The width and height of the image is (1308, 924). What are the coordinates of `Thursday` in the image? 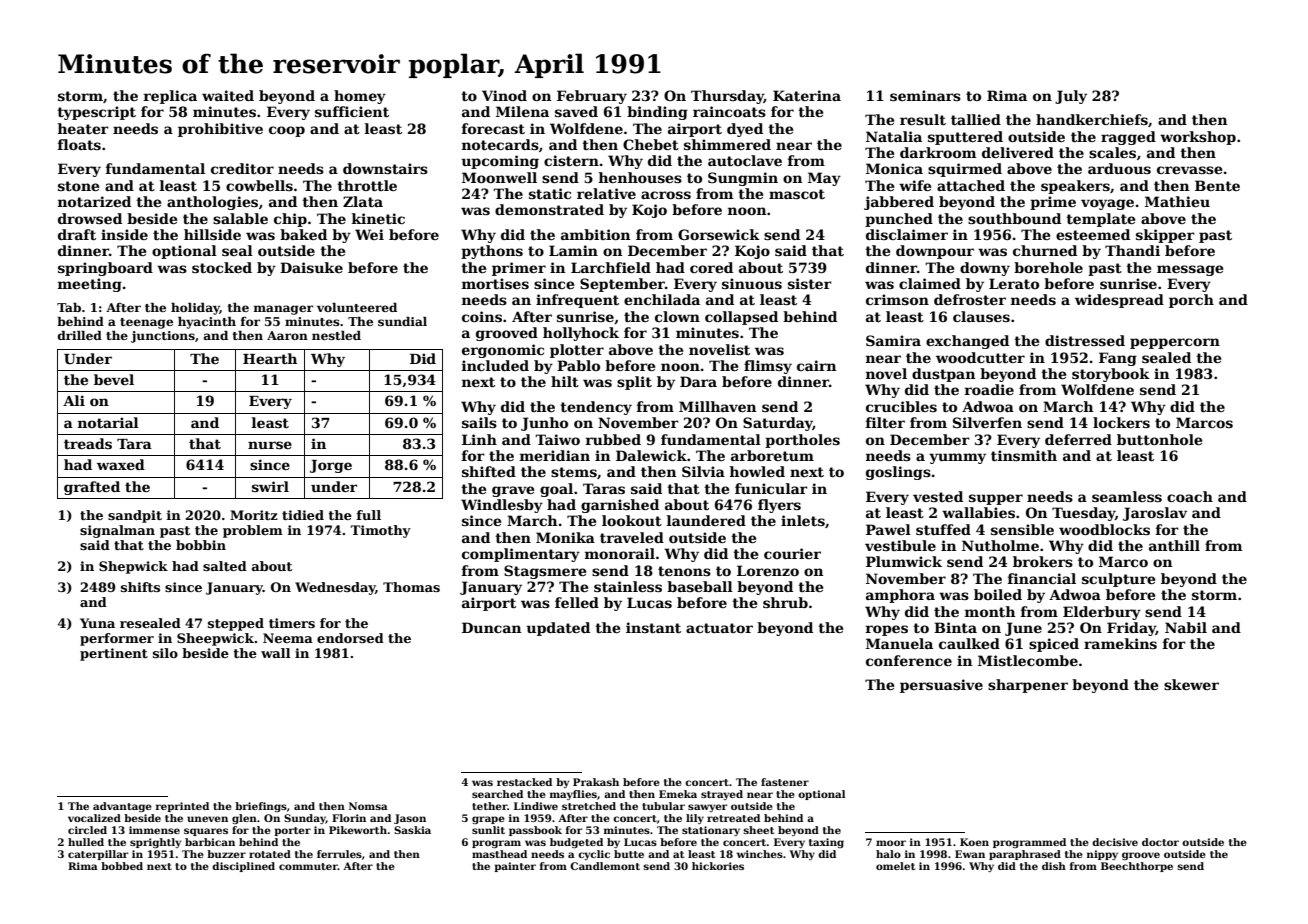 It's located at (727, 97).
